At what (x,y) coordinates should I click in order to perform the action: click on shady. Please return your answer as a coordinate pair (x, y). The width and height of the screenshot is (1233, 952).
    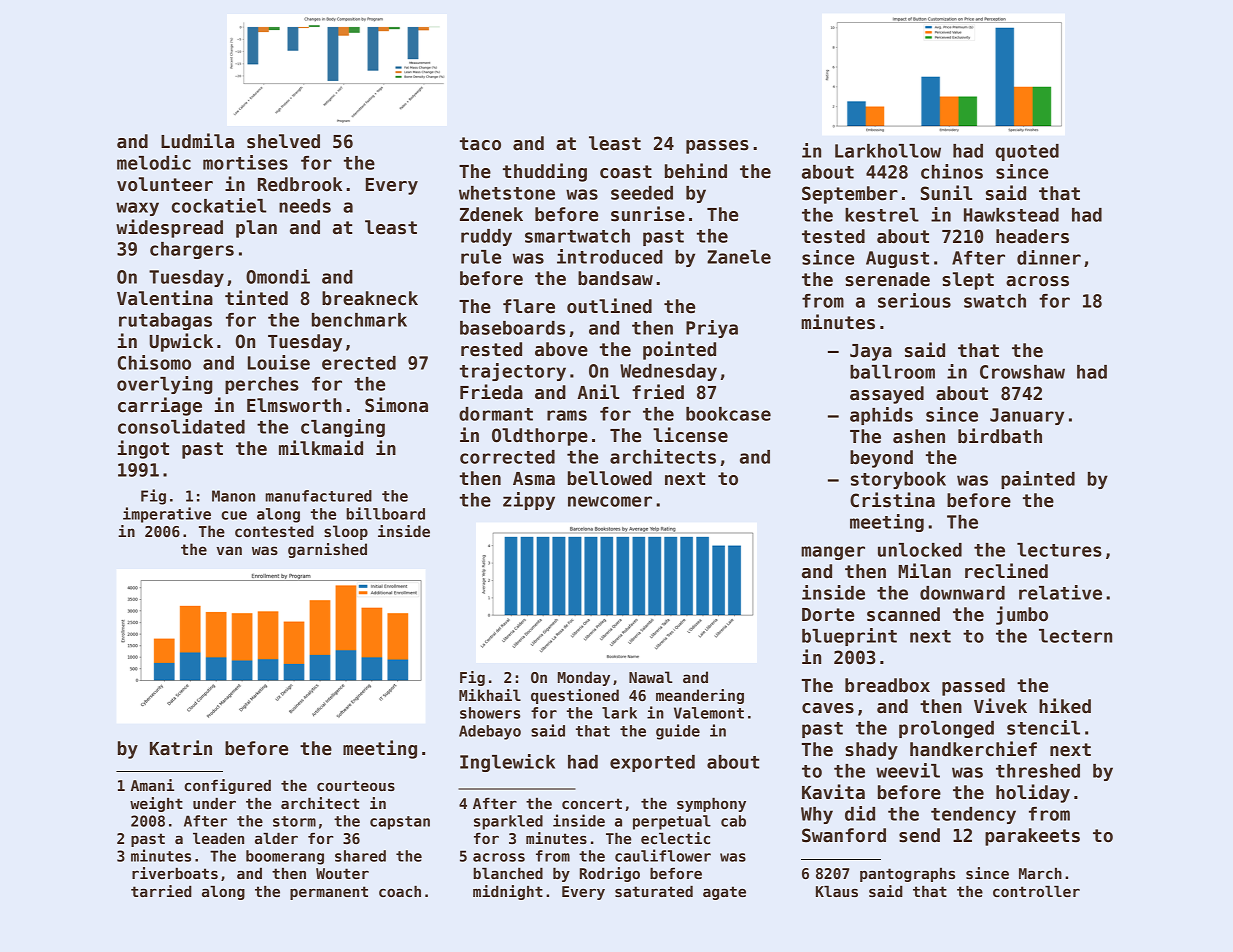
    Looking at the image, I should click on (871, 751).
